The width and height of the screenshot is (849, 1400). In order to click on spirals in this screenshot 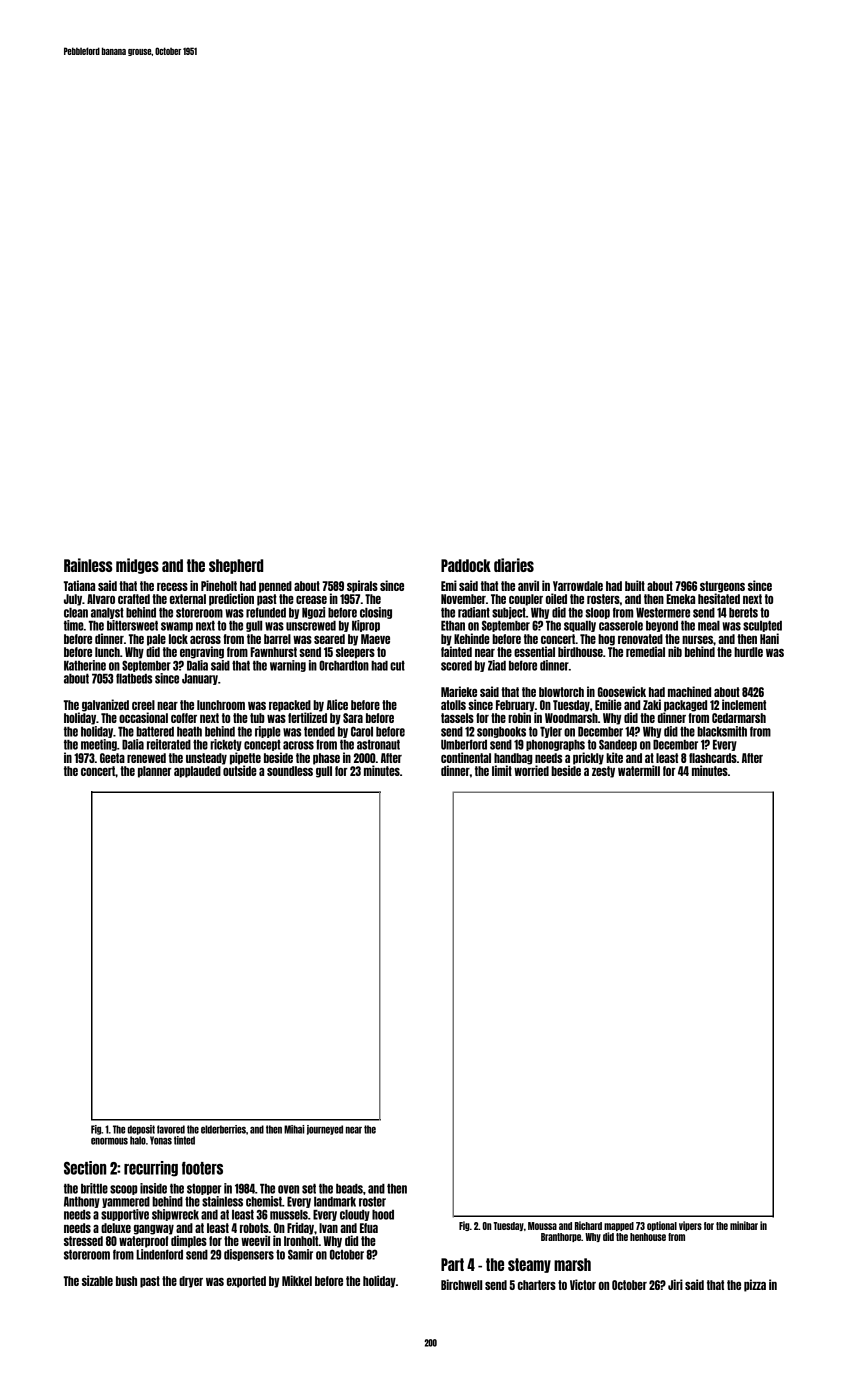, I will do `click(362, 586)`.
